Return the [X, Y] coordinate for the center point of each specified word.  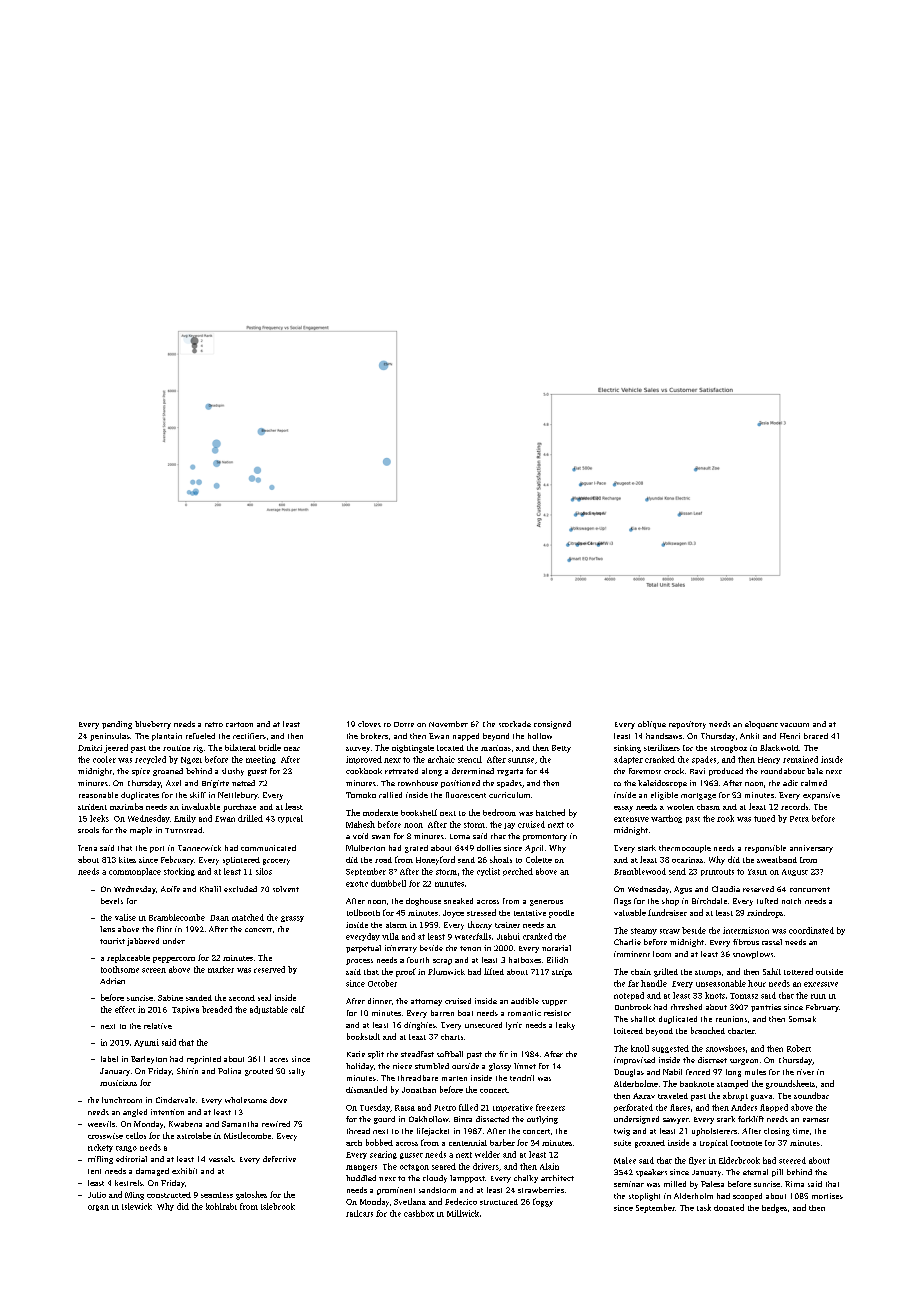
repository [687, 725]
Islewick [137, 1206]
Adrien [112, 981]
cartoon [239, 724]
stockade [515, 724]
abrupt [735, 1096]
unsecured [483, 1025]
